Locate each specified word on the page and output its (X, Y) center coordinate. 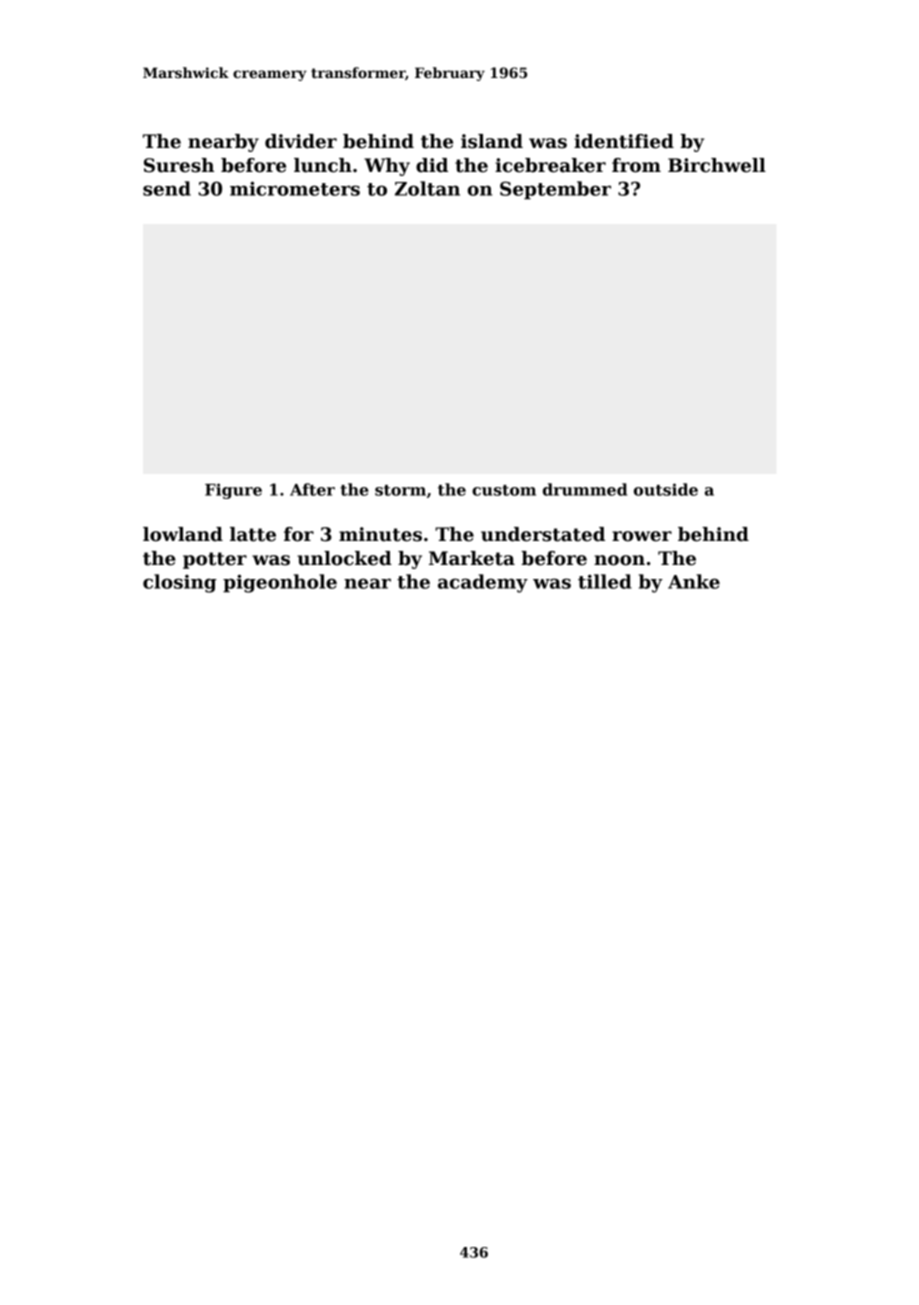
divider (301, 141)
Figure (233, 491)
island (492, 141)
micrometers (295, 188)
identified (624, 141)
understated (543, 534)
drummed (585, 489)
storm (400, 490)
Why (387, 167)
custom (504, 490)
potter (215, 560)
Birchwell (717, 165)
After (312, 489)
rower (642, 536)
